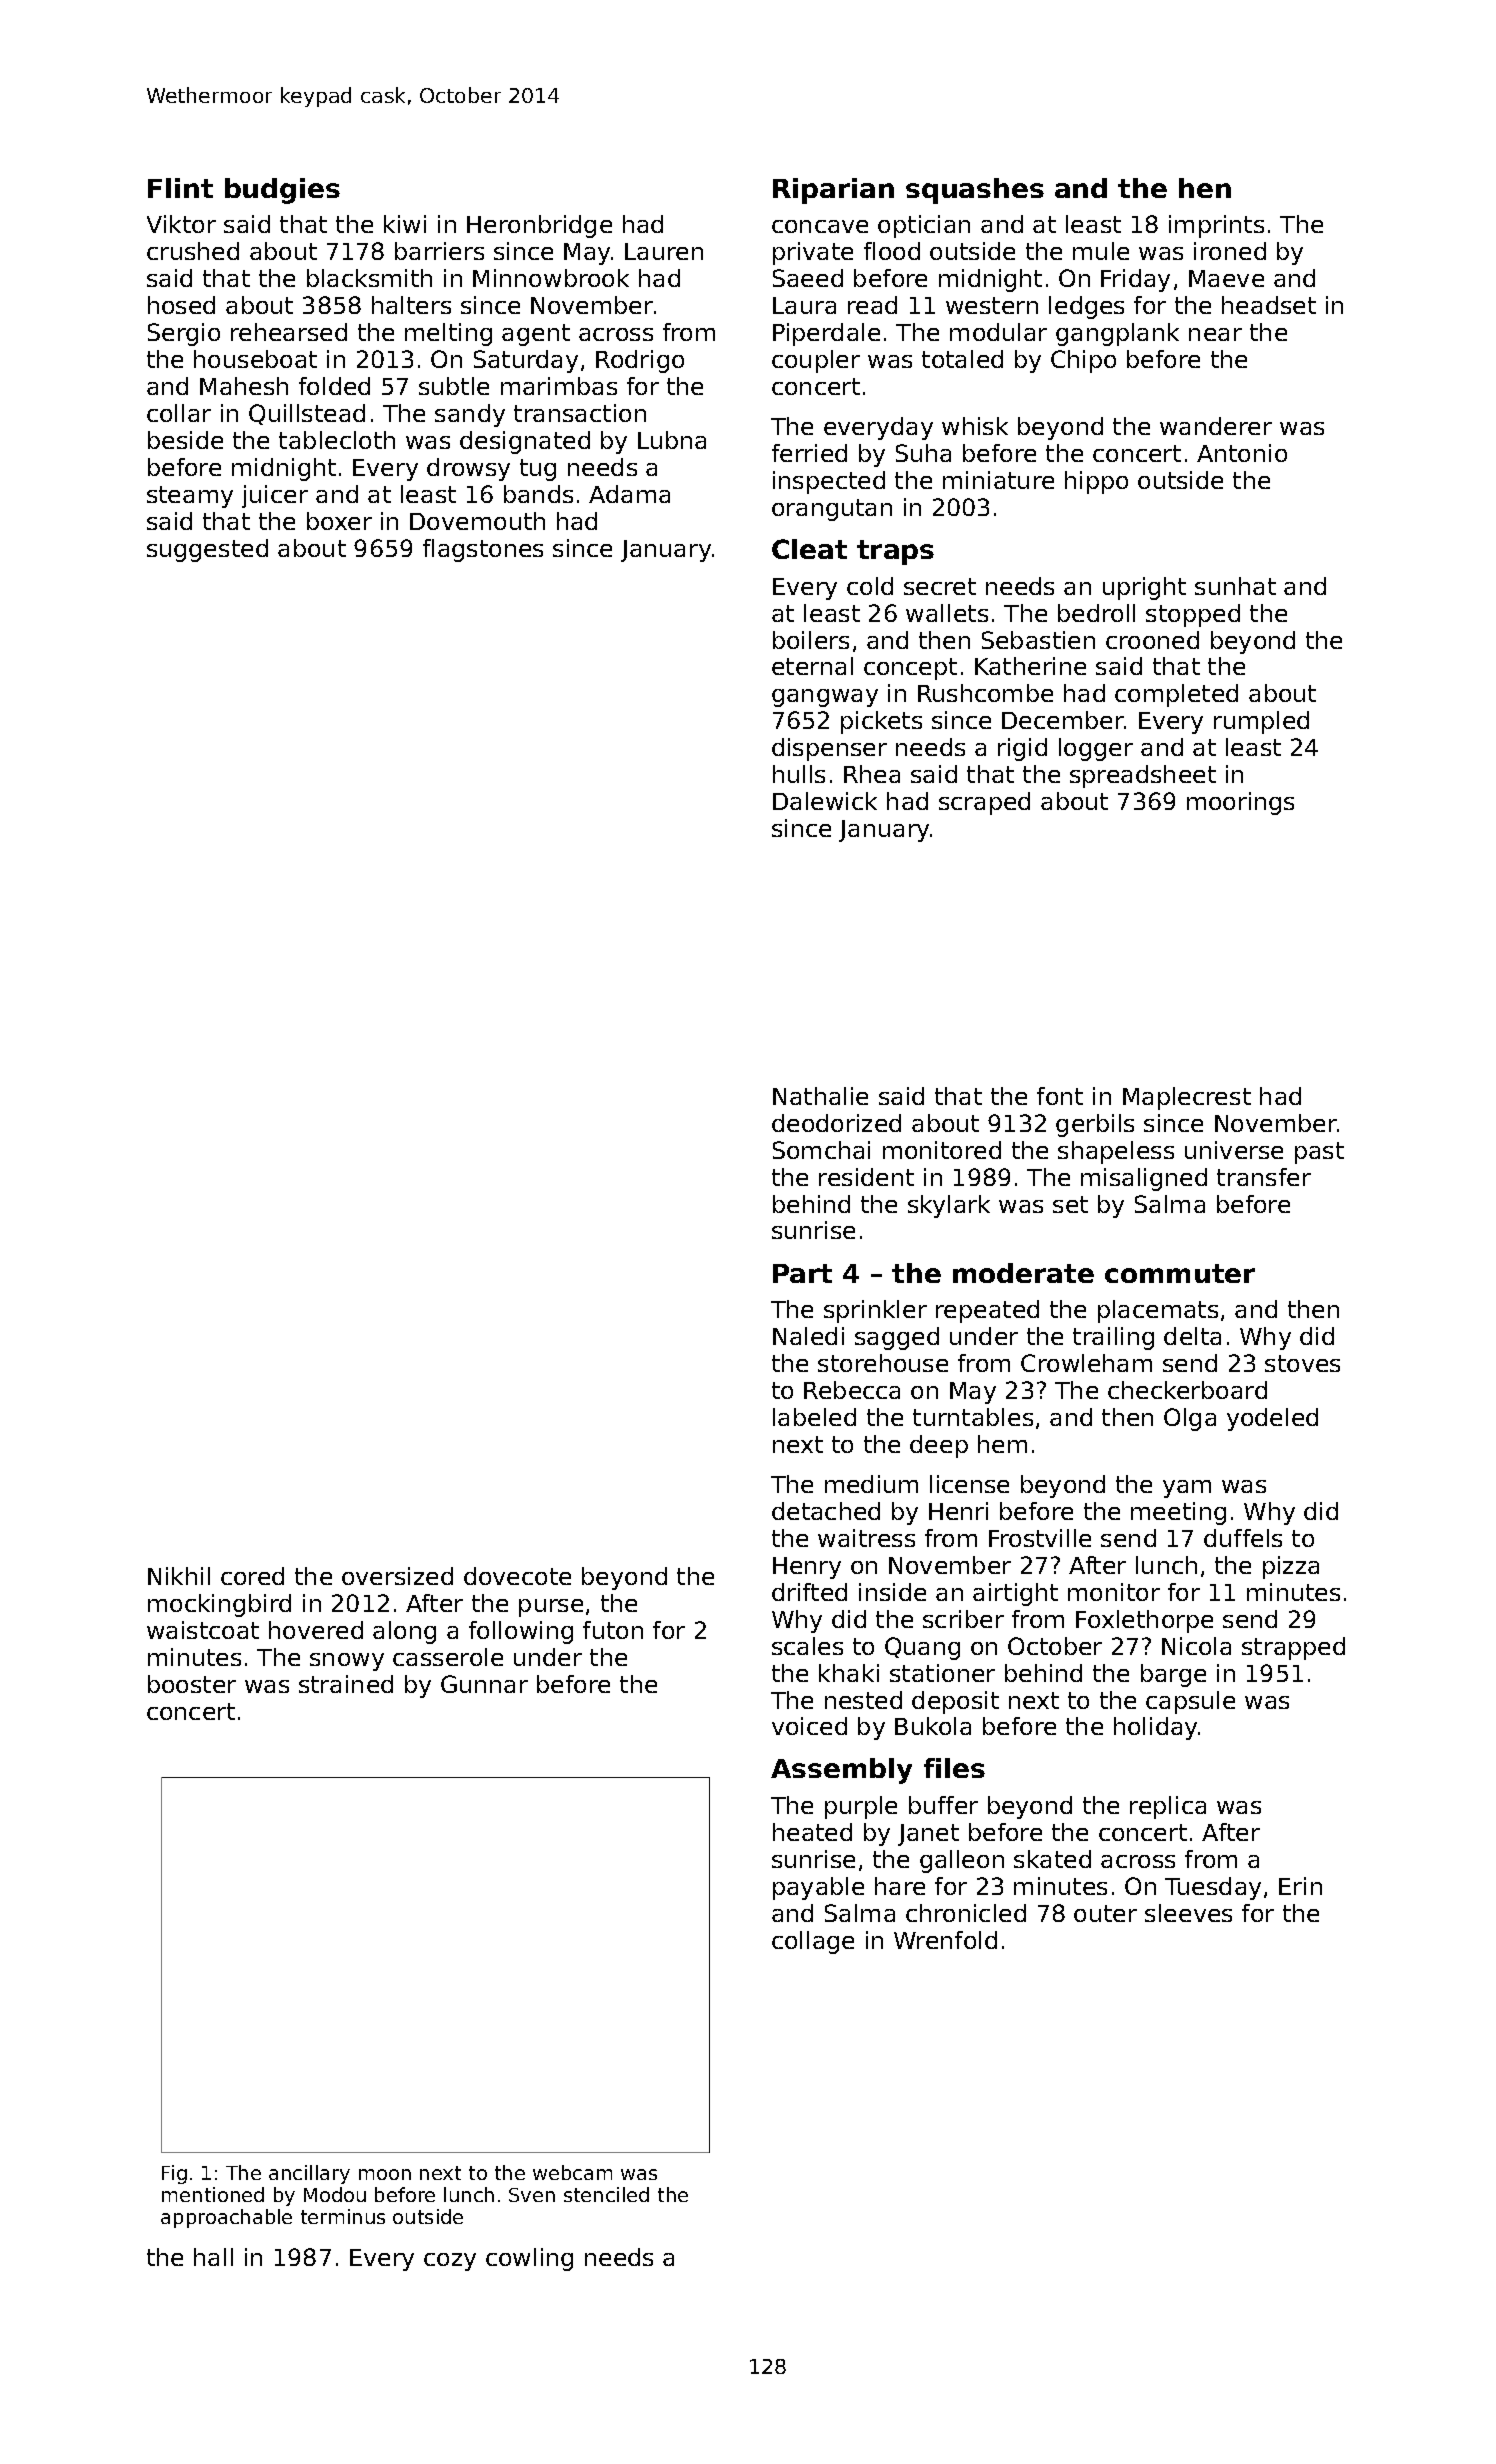  What do you see at coordinates (1216, 226) in the screenshot?
I see `imprints` at bounding box center [1216, 226].
